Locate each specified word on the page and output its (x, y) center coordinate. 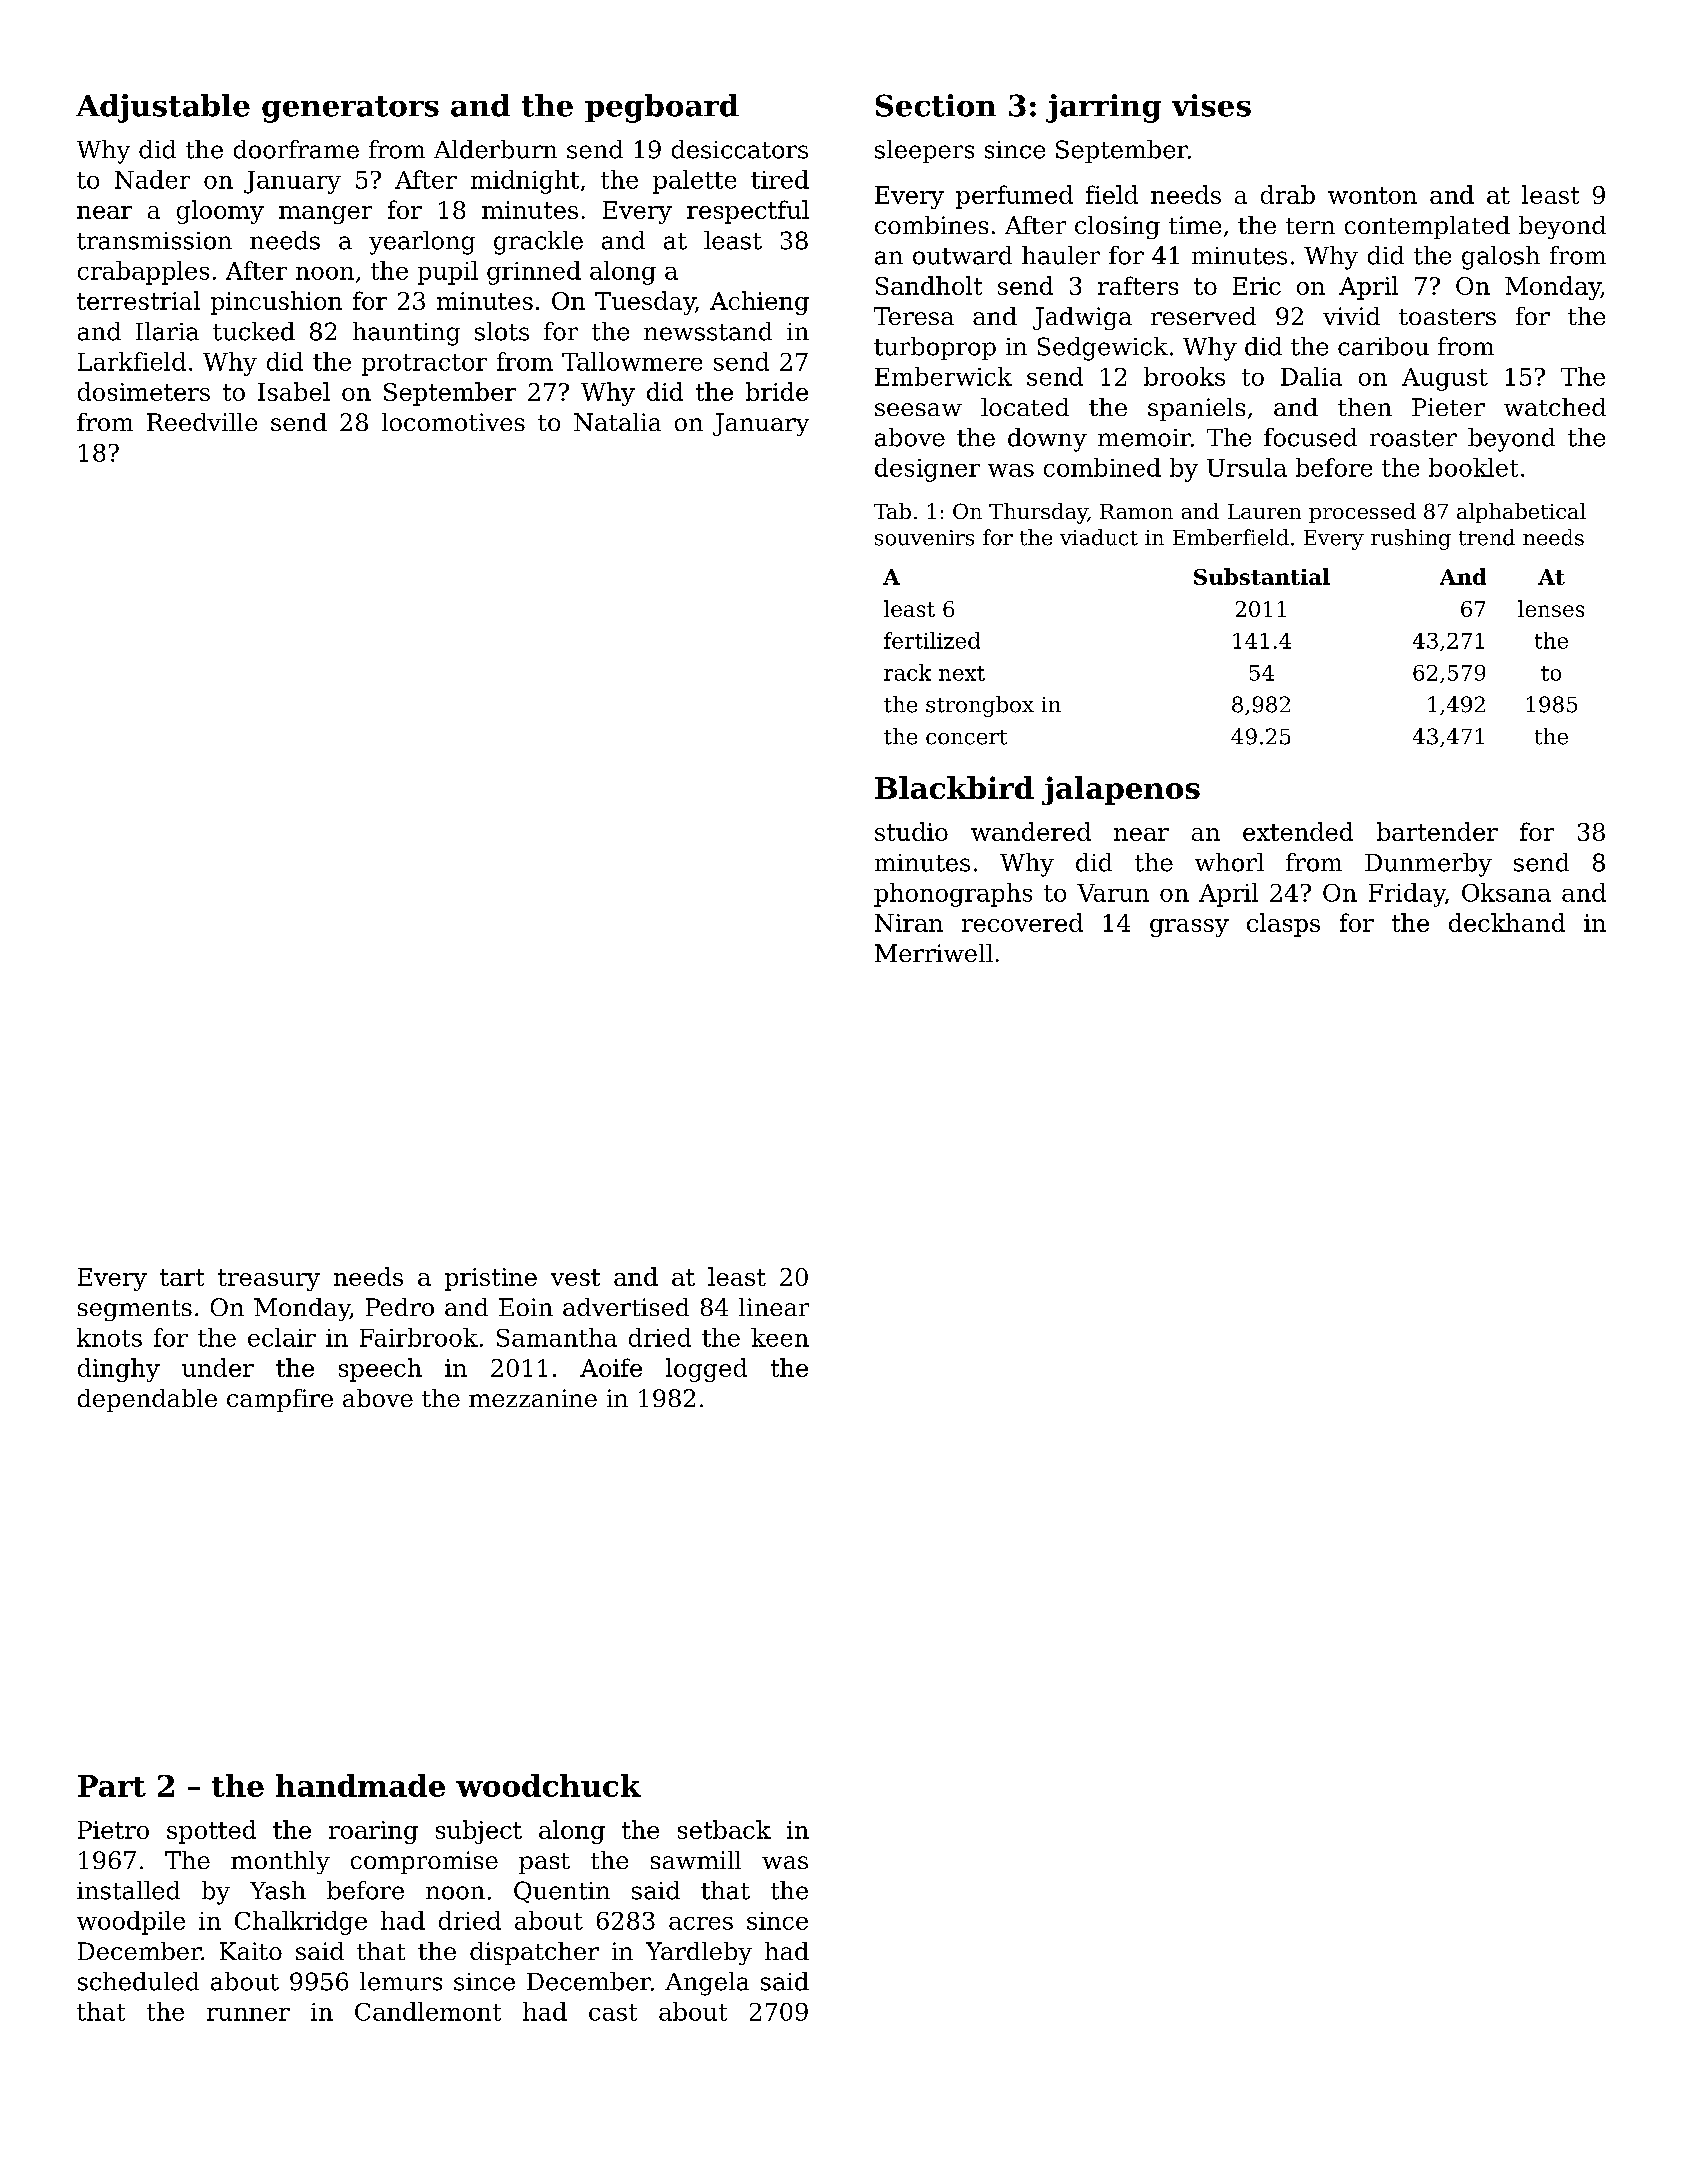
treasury (269, 1280)
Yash (278, 1890)
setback (724, 1829)
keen (780, 1337)
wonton (1372, 195)
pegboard (662, 108)
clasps (1283, 925)
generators (350, 109)
